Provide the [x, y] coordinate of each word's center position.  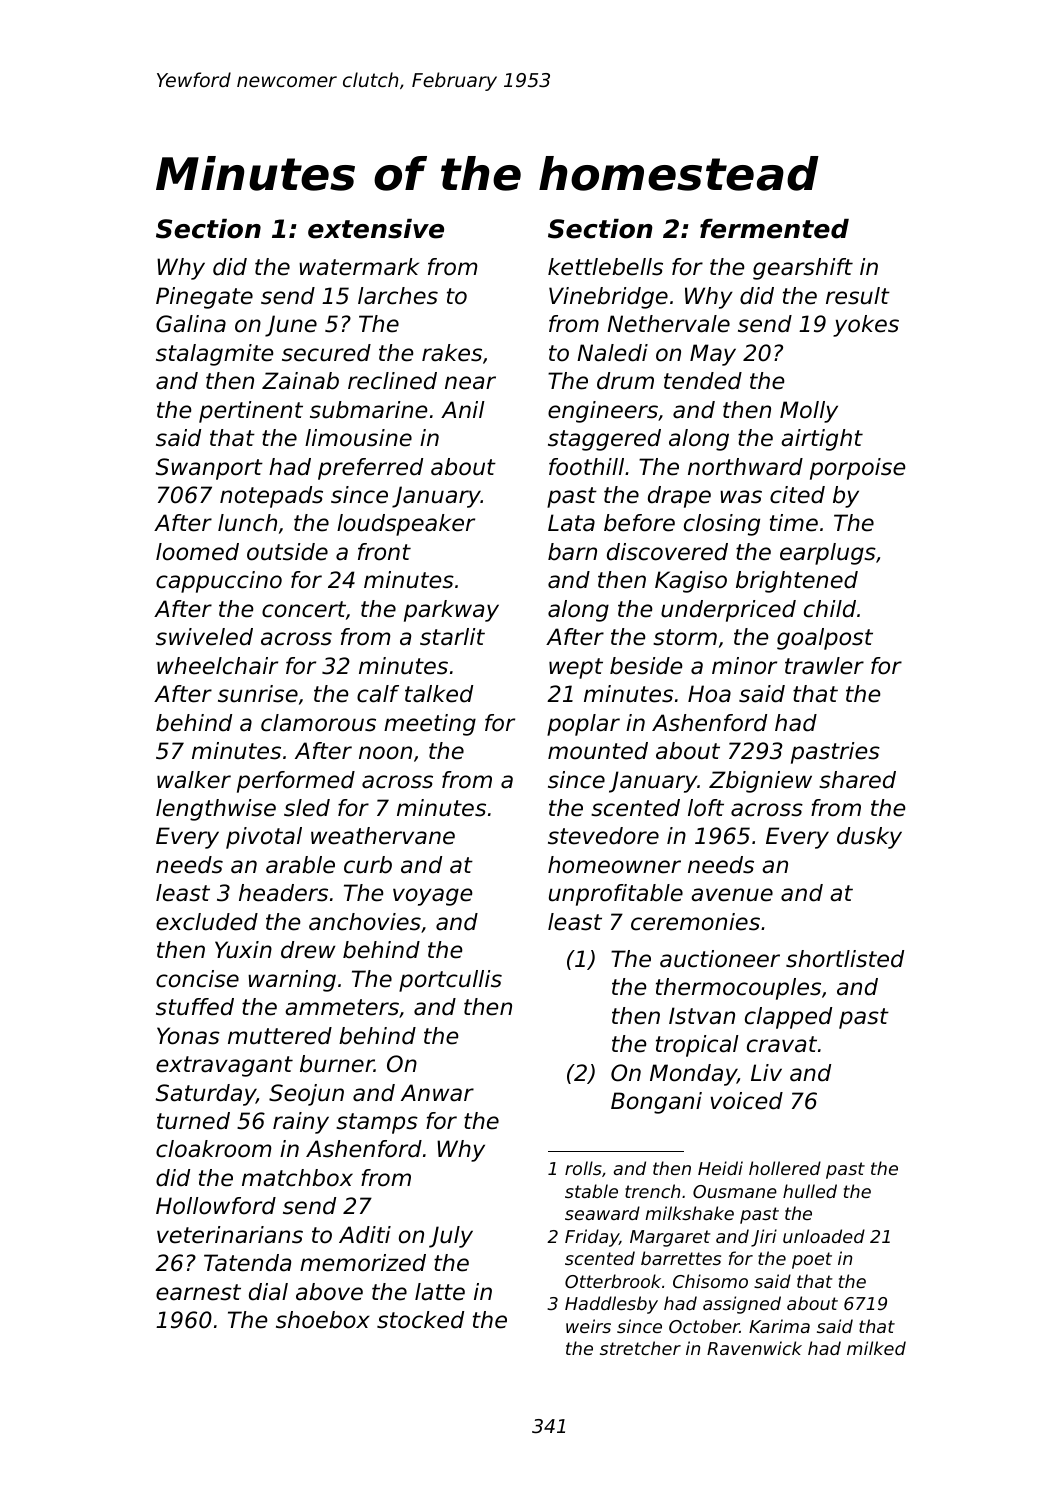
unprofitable [616, 895]
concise [197, 979]
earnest [198, 1292]
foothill [586, 467]
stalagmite [214, 355]
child [830, 609]
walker [194, 780]
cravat [782, 1044]
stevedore [603, 836]
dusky [869, 838]
